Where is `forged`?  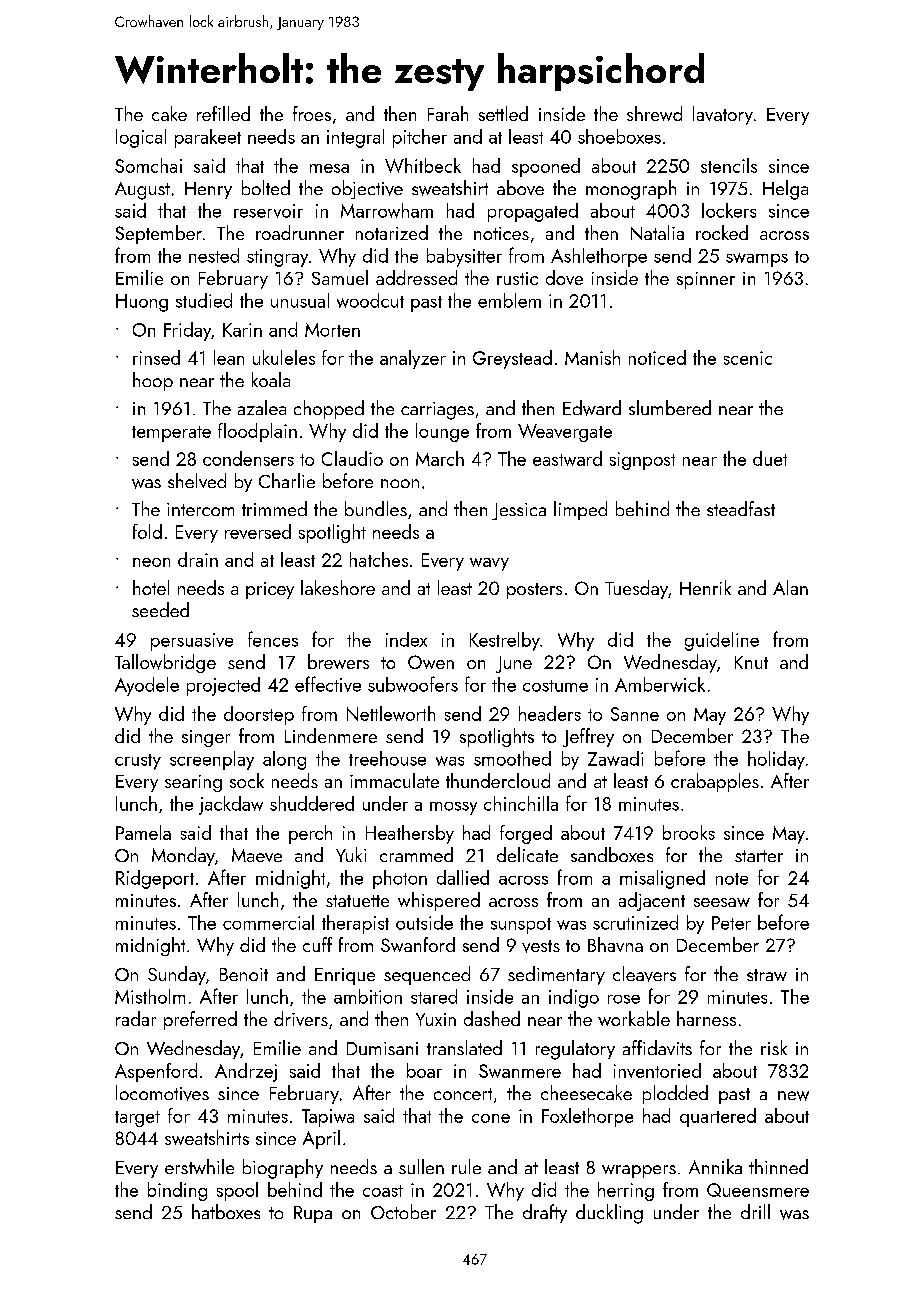
forged is located at coordinates (526, 834).
